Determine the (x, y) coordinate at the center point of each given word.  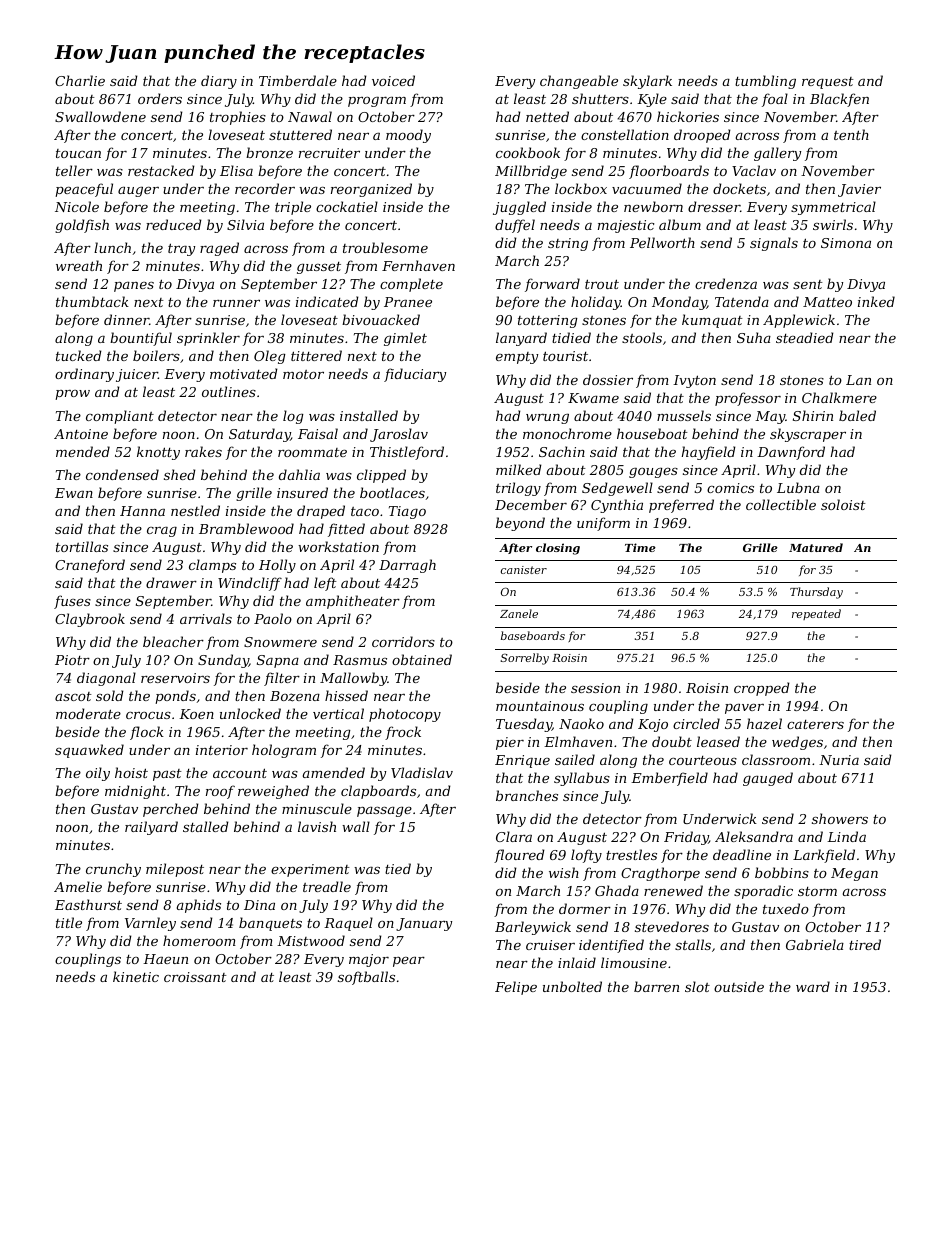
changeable (579, 82)
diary (219, 82)
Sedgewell (617, 489)
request (828, 83)
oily (98, 774)
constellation (625, 134)
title (69, 922)
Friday (686, 838)
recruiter (329, 153)
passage (384, 812)
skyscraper (808, 435)
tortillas (82, 546)
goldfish (82, 226)
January (424, 924)
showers (840, 818)
